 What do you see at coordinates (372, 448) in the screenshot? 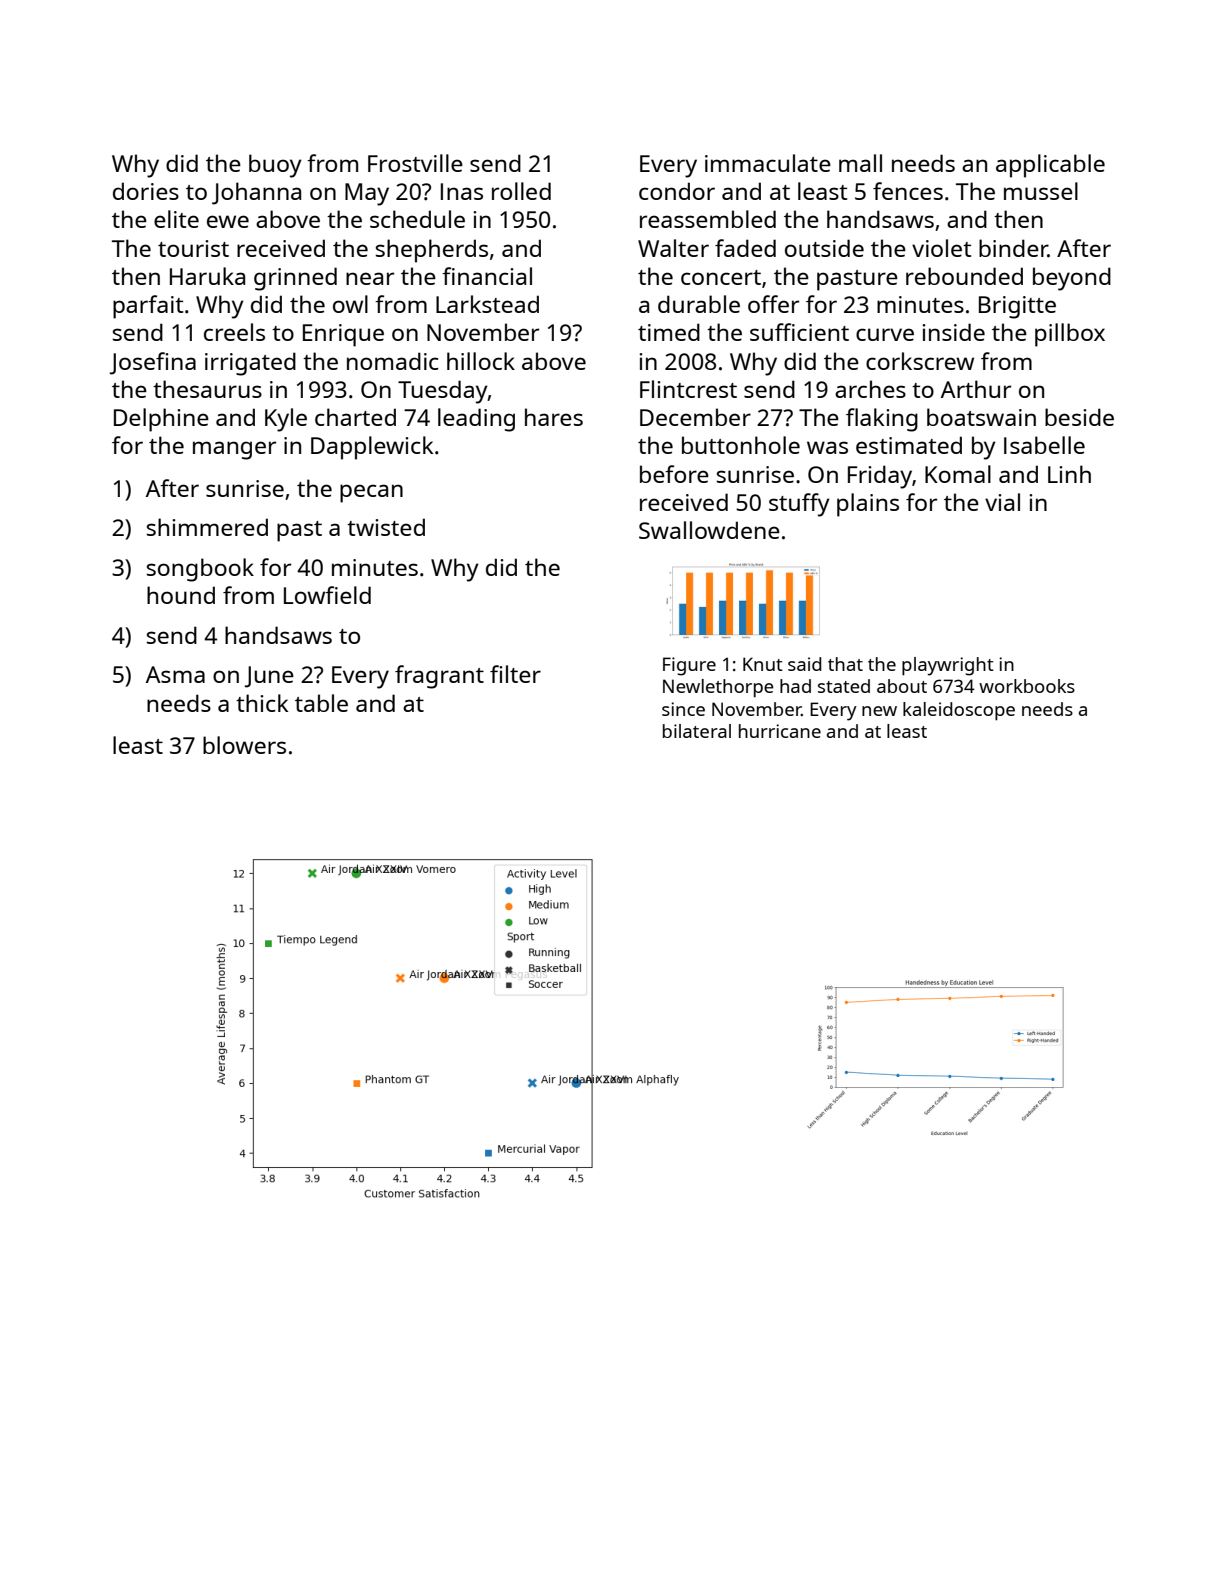
I see `Dapplewick` at bounding box center [372, 448].
